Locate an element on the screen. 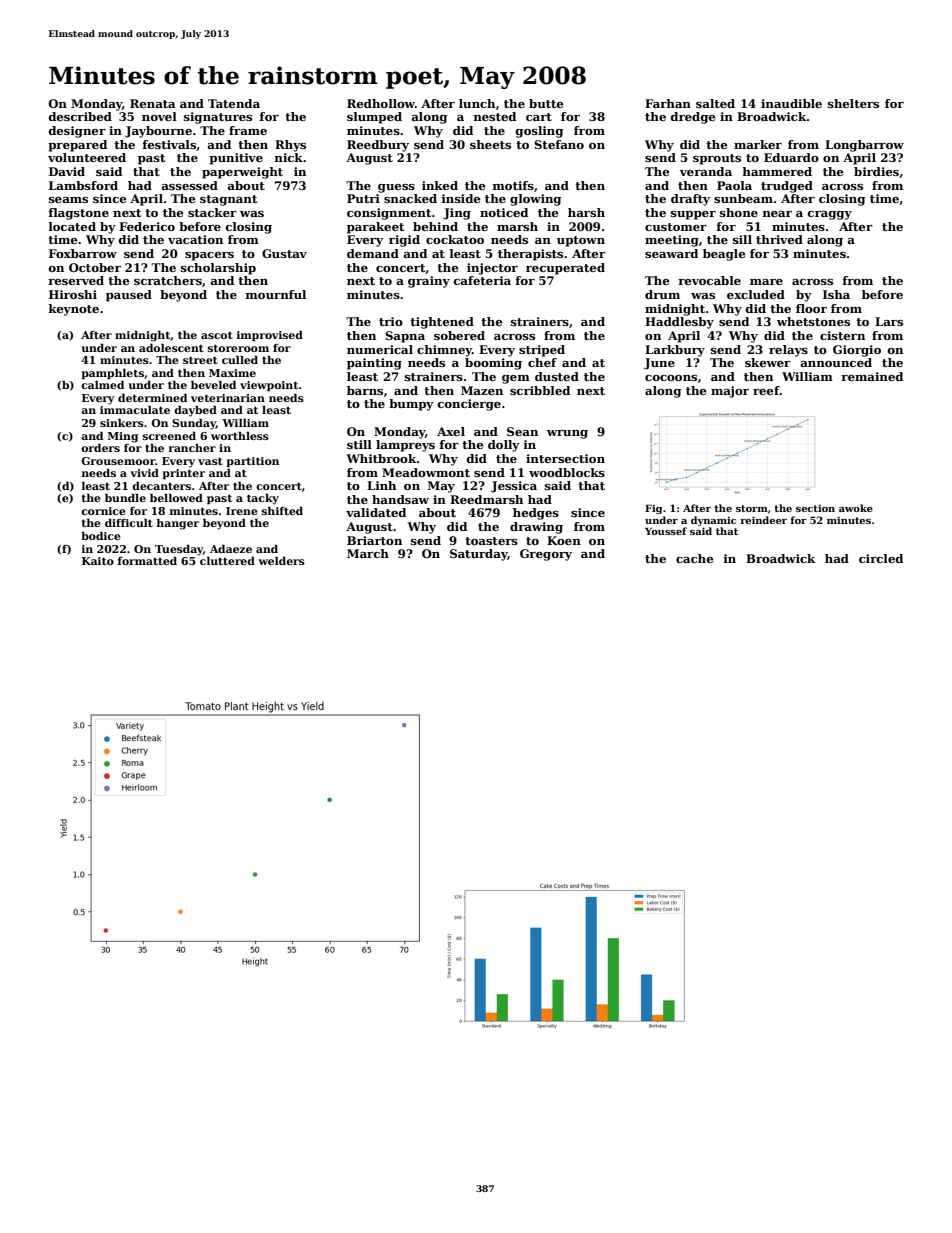 The width and height of the screenshot is (952, 1233). described is located at coordinates (80, 116).
